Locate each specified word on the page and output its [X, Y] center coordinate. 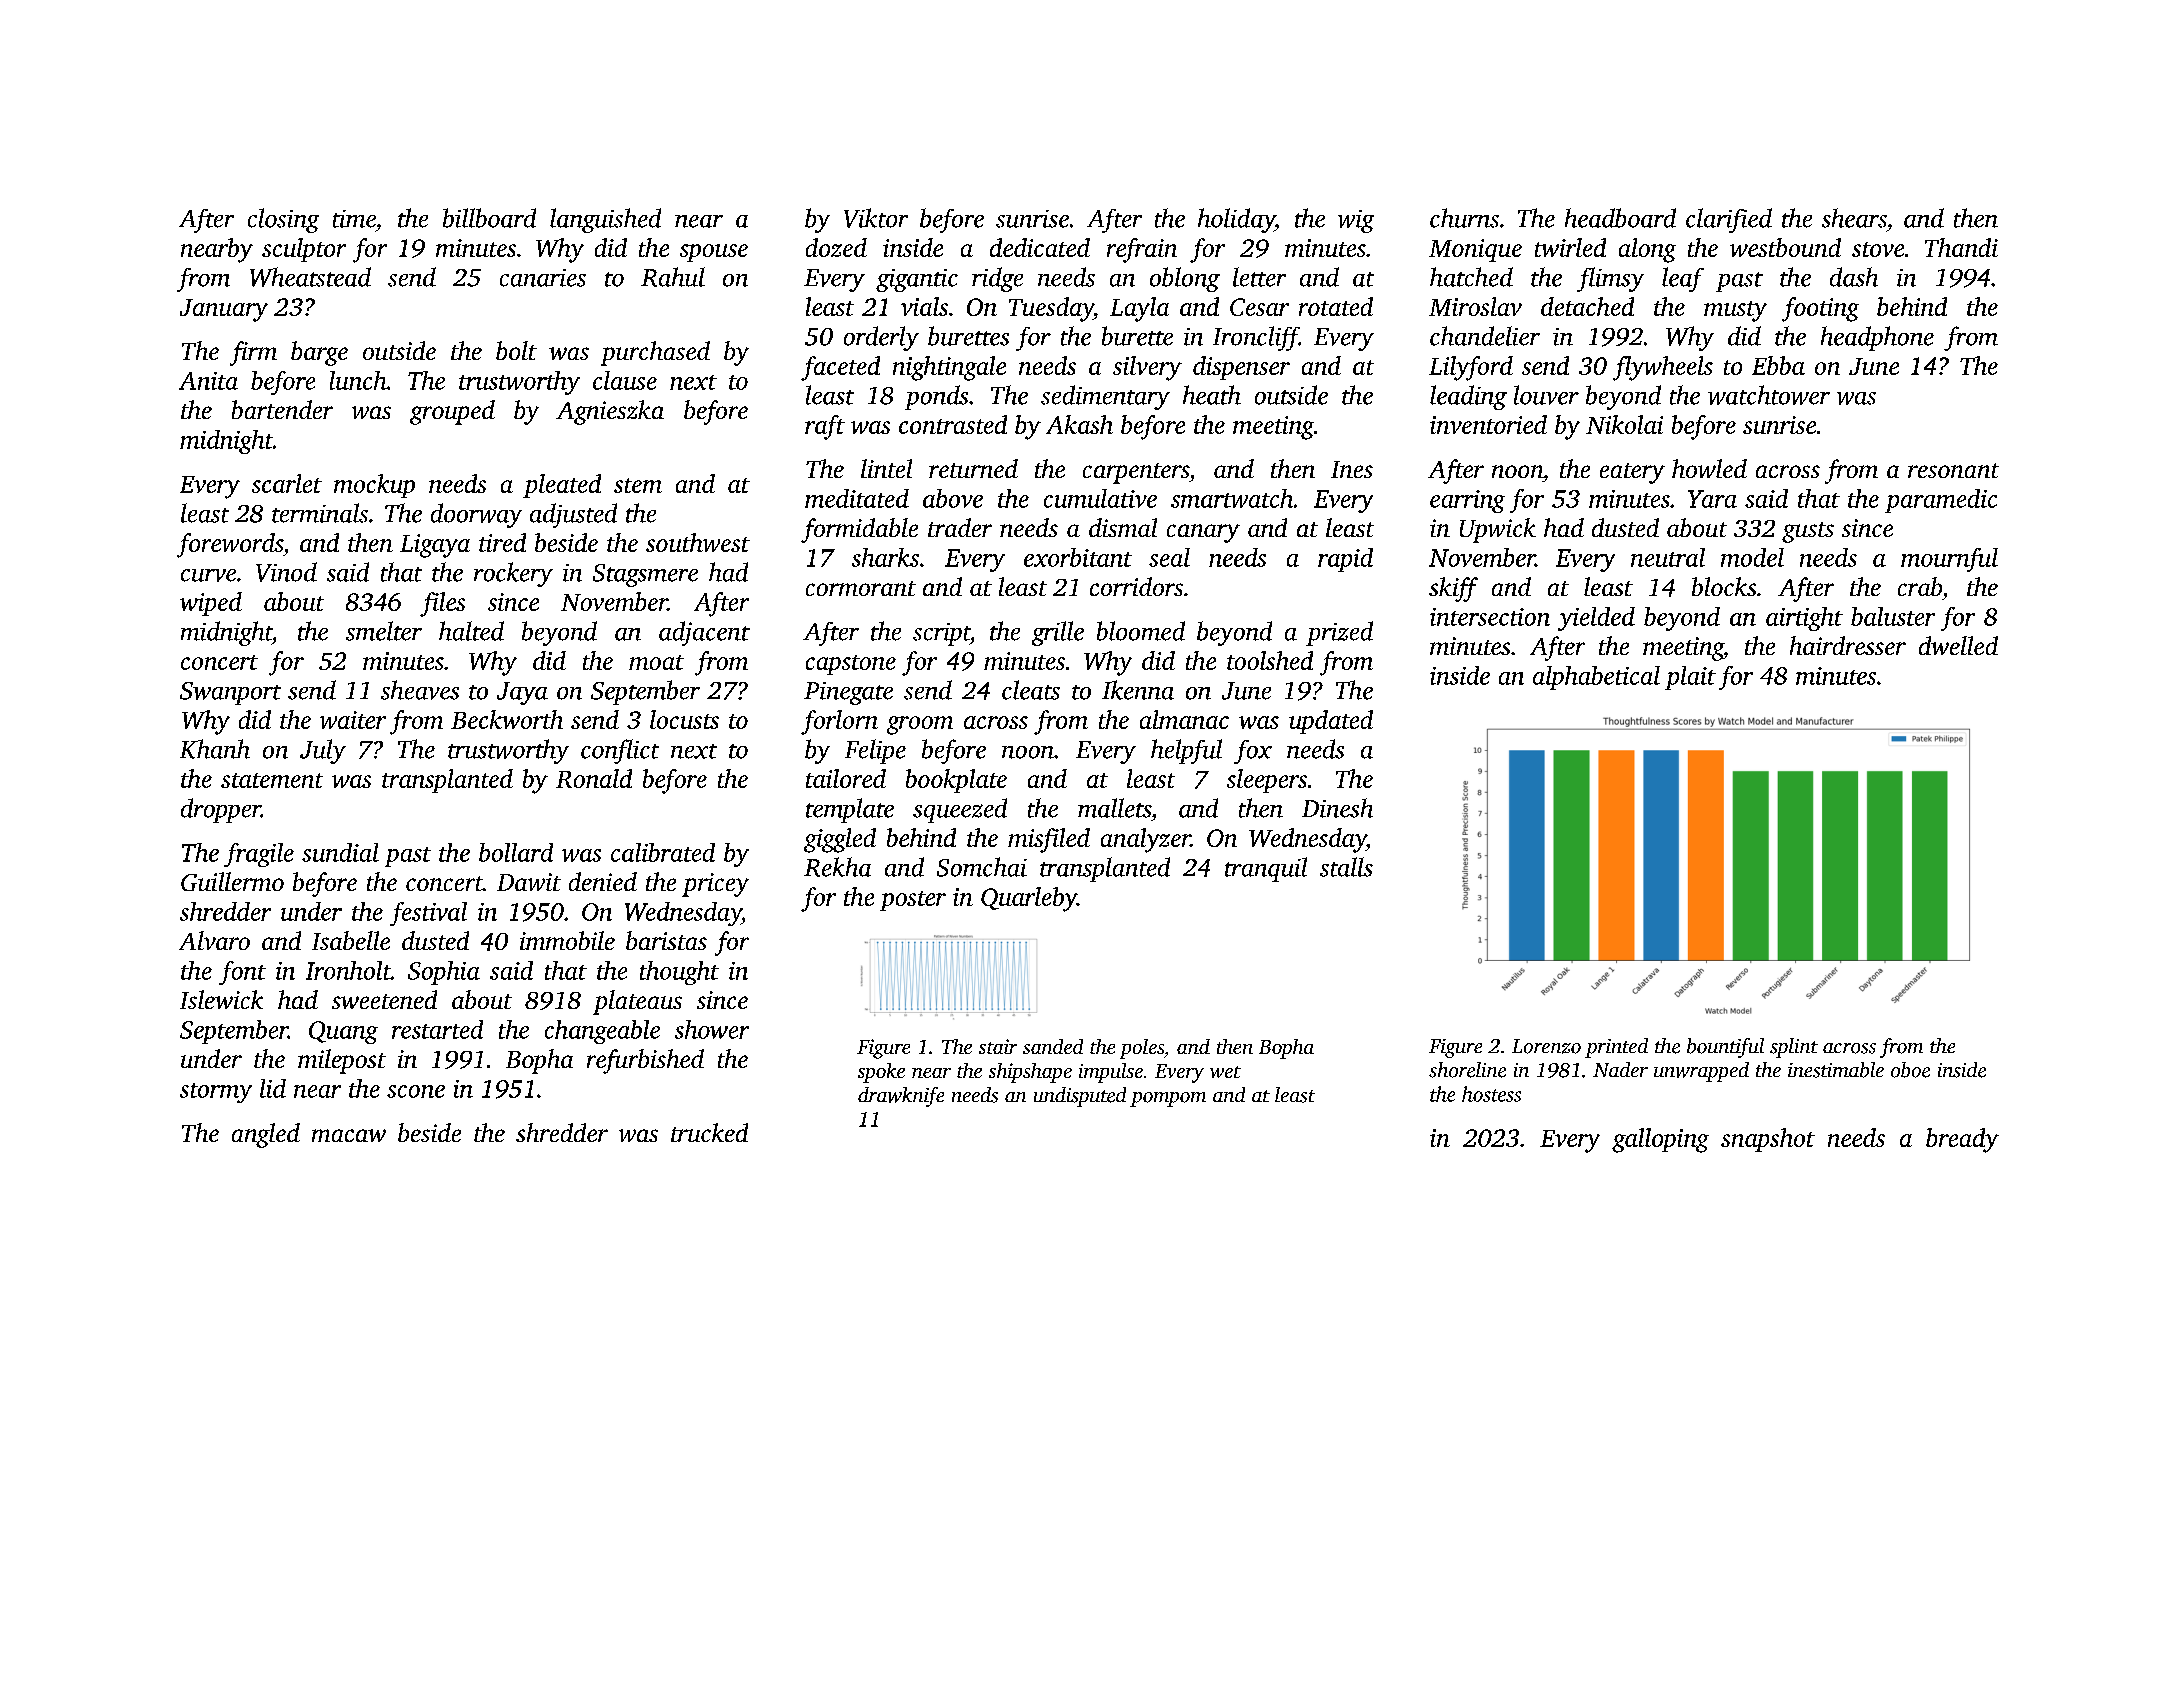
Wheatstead [310, 277]
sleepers [1267, 781]
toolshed [1270, 660]
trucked [709, 1132]
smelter [384, 631]
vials [924, 306]
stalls [1346, 867]
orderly [881, 338]
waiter [353, 720]
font [242, 973]
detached [1587, 306]
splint [1794, 1048]
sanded [1053, 1046]
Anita [208, 381]
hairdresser [1848, 645]
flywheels [1663, 368]
